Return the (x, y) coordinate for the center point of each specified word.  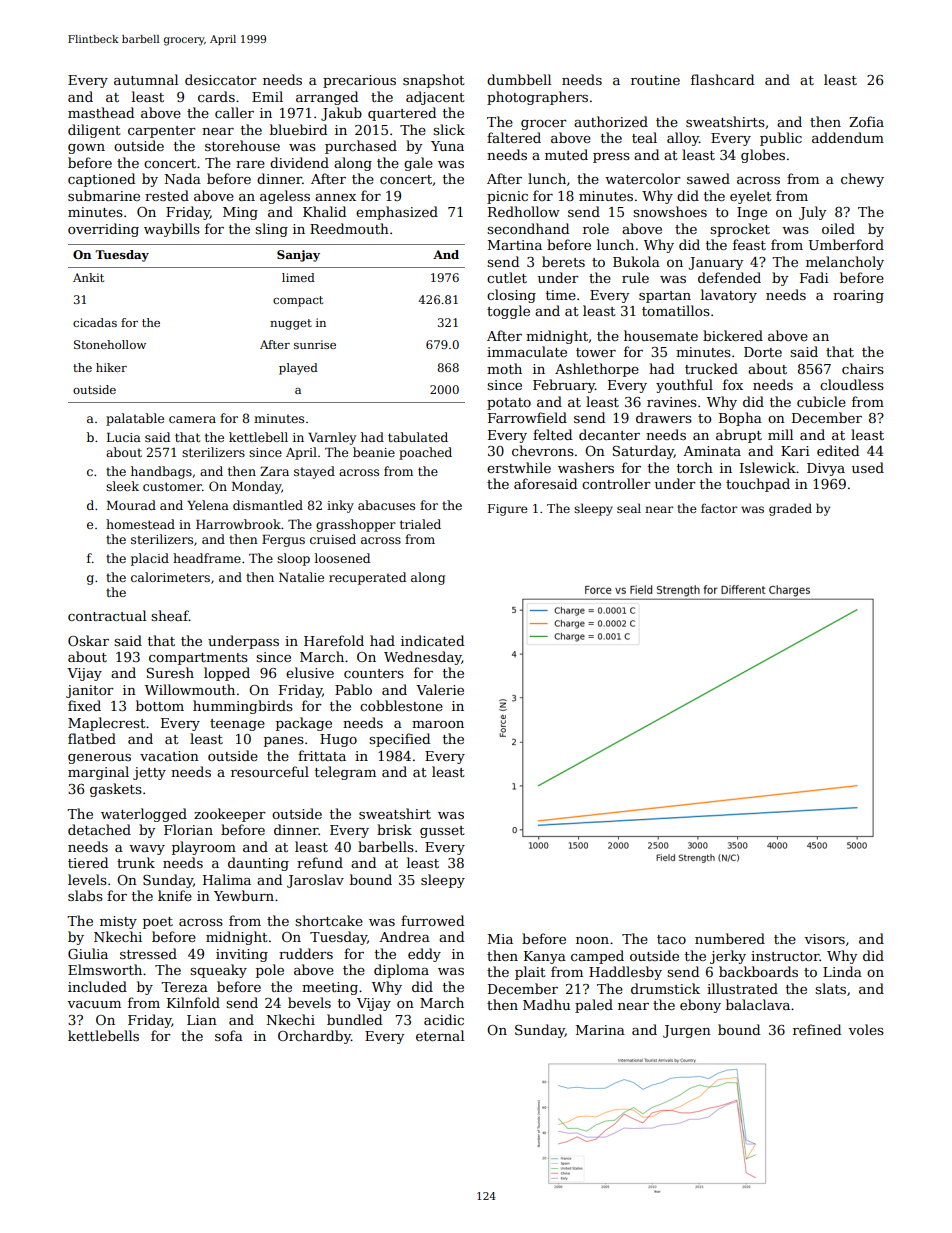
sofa (229, 1035)
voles (866, 1029)
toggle (508, 312)
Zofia (866, 121)
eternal (440, 1035)
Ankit (88, 277)
